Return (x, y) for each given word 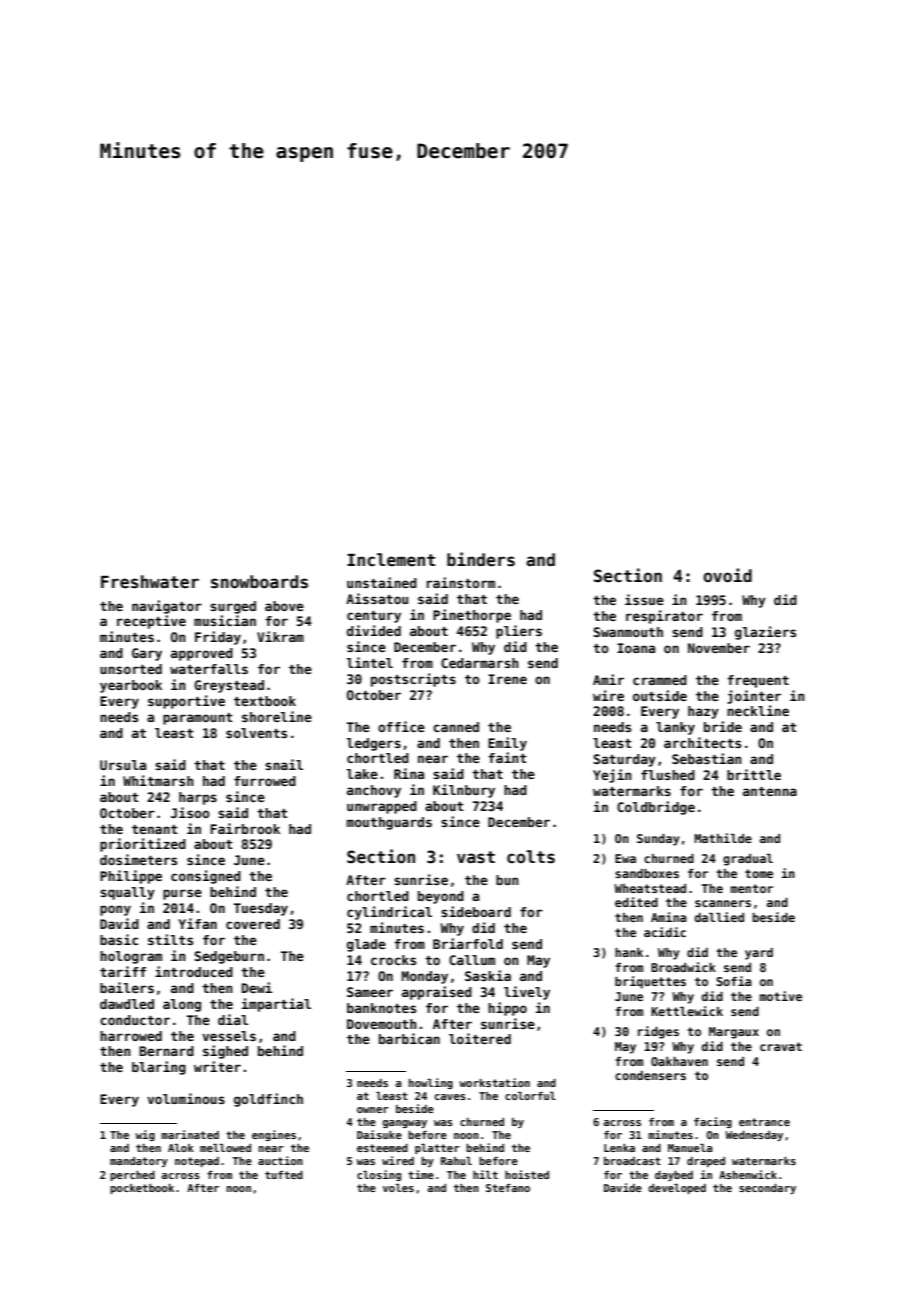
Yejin (612, 776)
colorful (530, 1096)
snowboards (259, 582)
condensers (650, 1075)
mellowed (225, 1148)
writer (217, 1066)
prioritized (143, 845)
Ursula (123, 765)
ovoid (727, 575)
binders (481, 559)
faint (507, 757)
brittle (754, 774)
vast (476, 857)
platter (437, 1149)
